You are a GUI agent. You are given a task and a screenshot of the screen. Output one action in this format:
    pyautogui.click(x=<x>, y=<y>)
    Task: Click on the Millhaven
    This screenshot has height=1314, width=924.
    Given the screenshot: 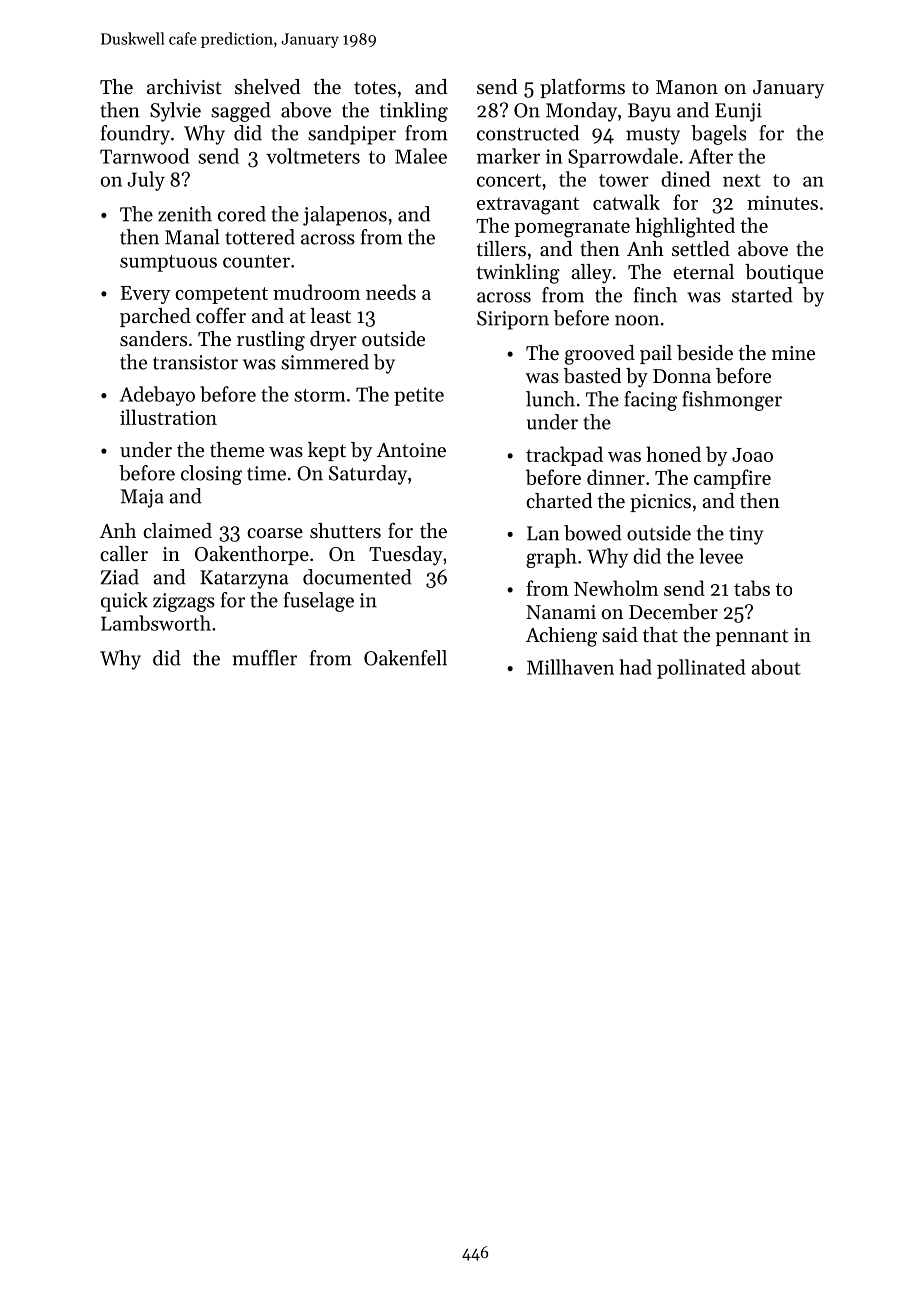 What is the action you would take?
    pyautogui.click(x=570, y=667)
